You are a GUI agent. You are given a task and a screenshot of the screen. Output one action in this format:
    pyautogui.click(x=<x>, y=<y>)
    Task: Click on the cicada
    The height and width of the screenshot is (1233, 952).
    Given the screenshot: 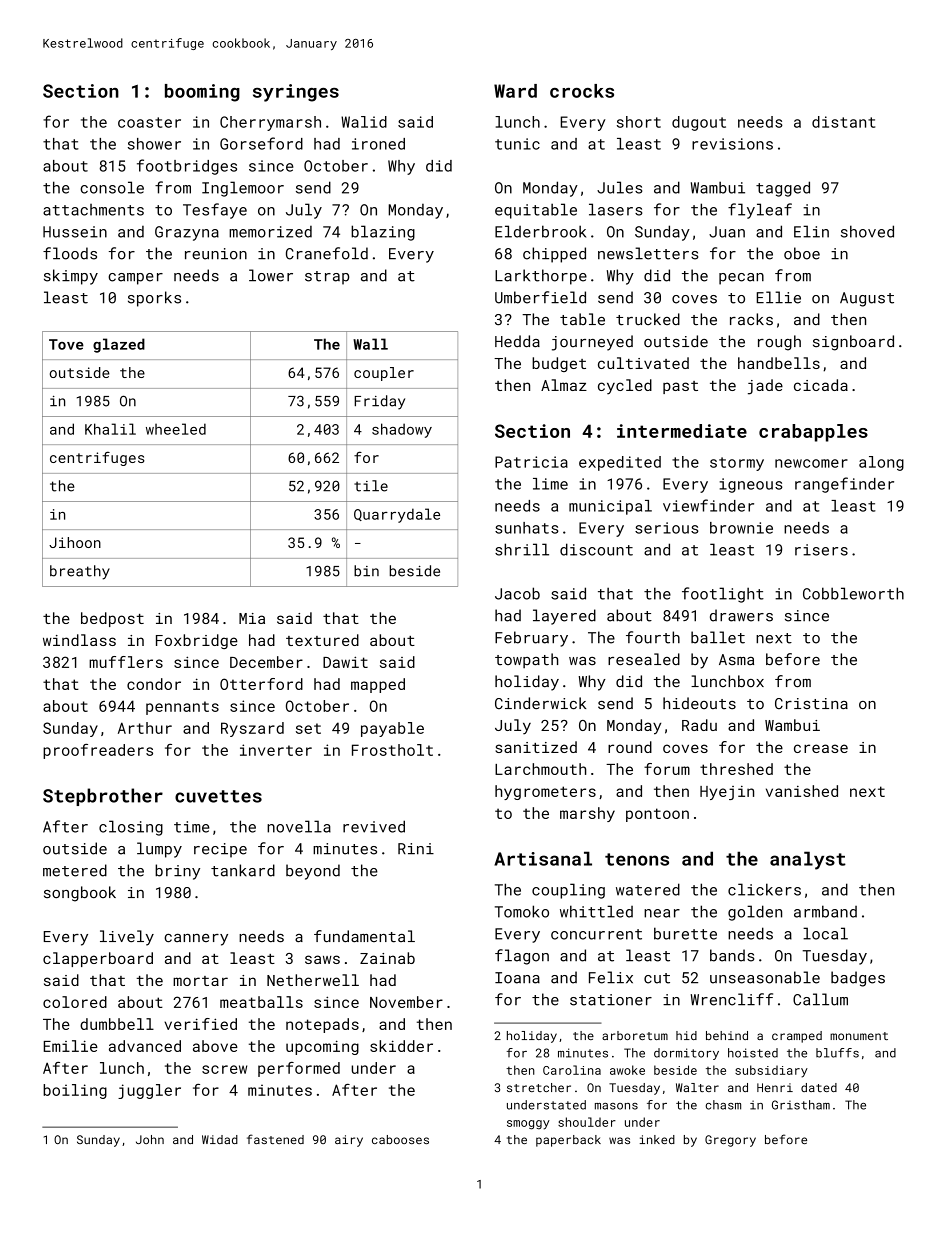 What is the action you would take?
    pyautogui.click(x=821, y=385)
